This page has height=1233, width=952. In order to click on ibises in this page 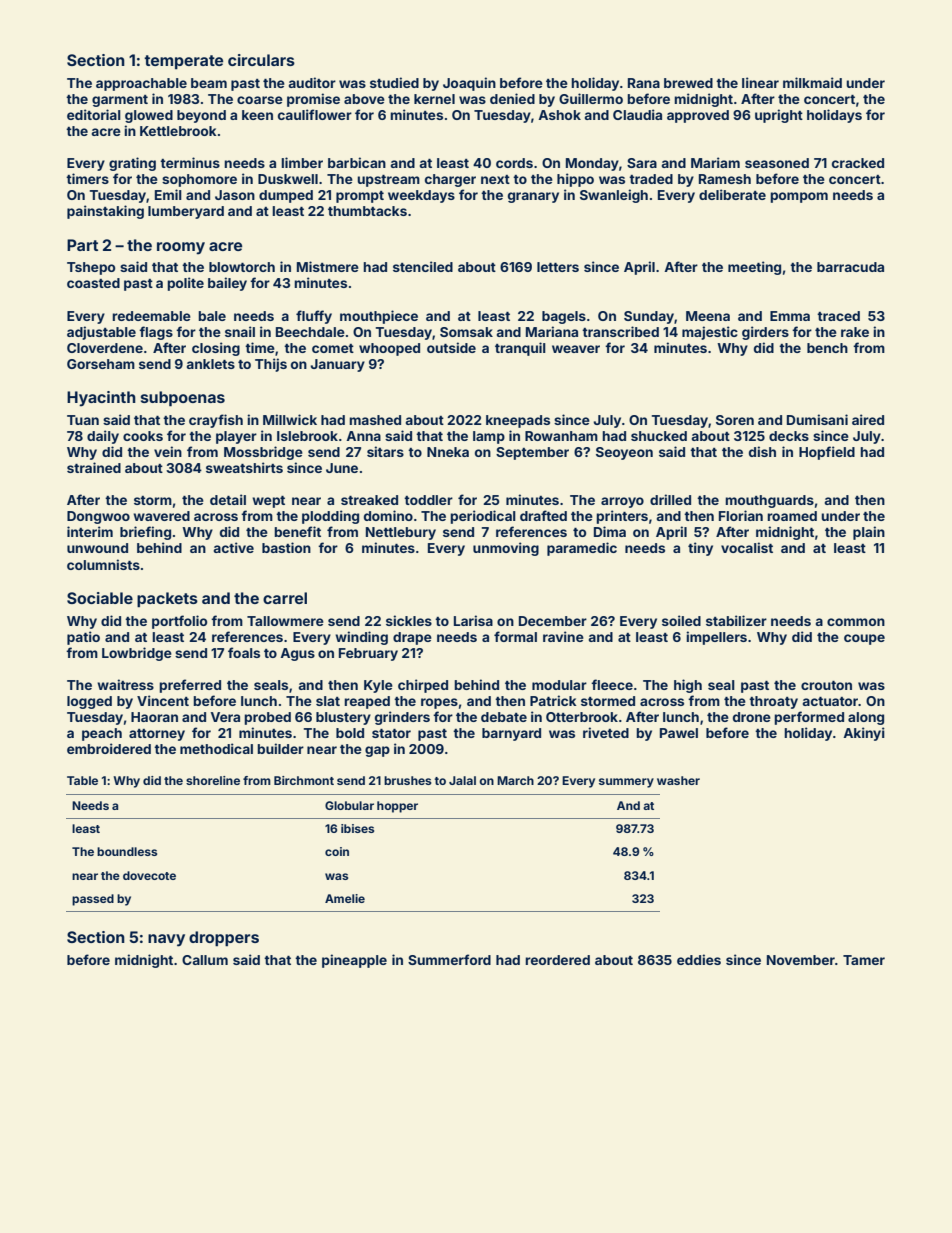, I will do `click(357, 828)`.
